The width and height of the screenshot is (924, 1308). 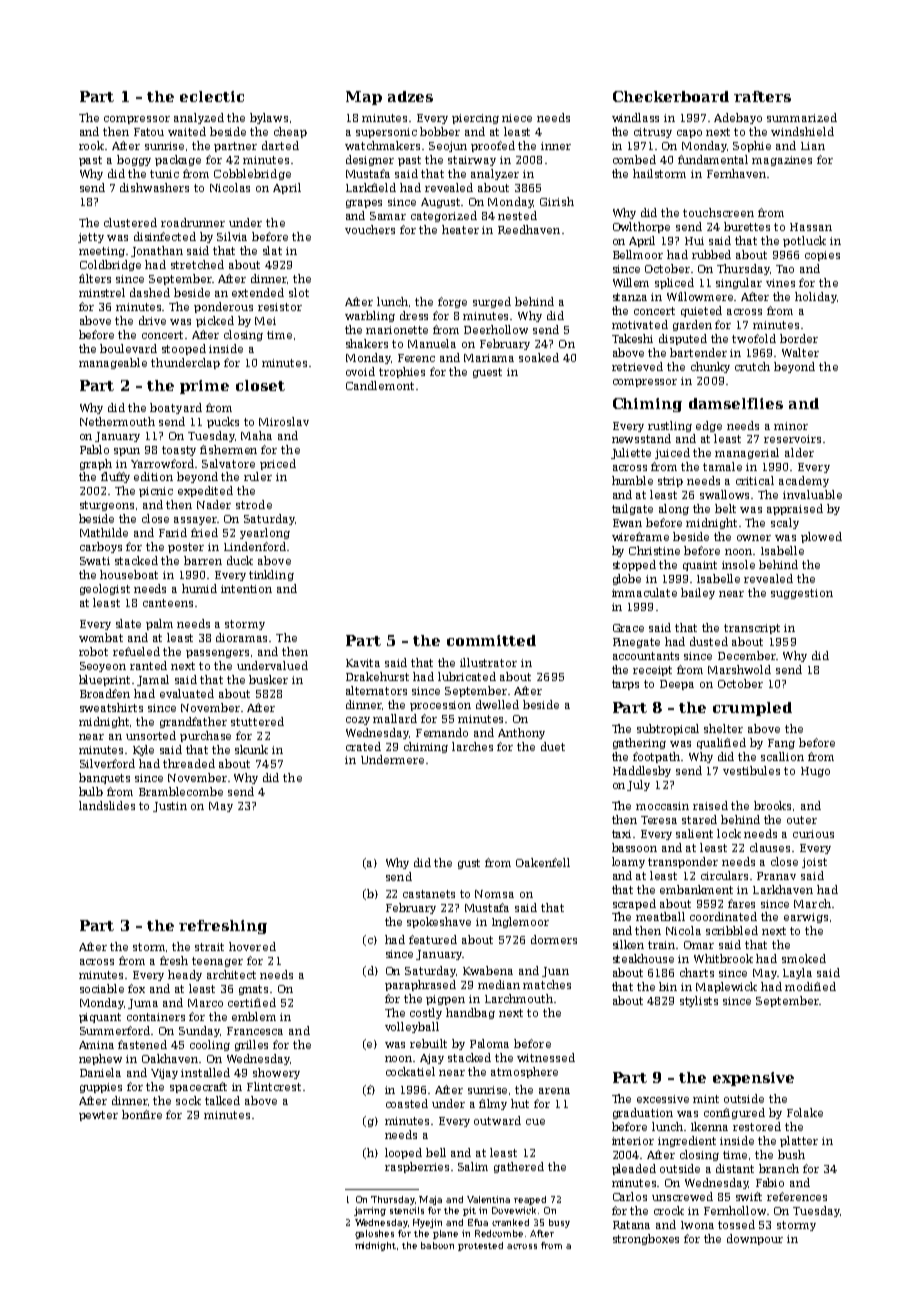 I want to click on intention, so click(x=246, y=589).
